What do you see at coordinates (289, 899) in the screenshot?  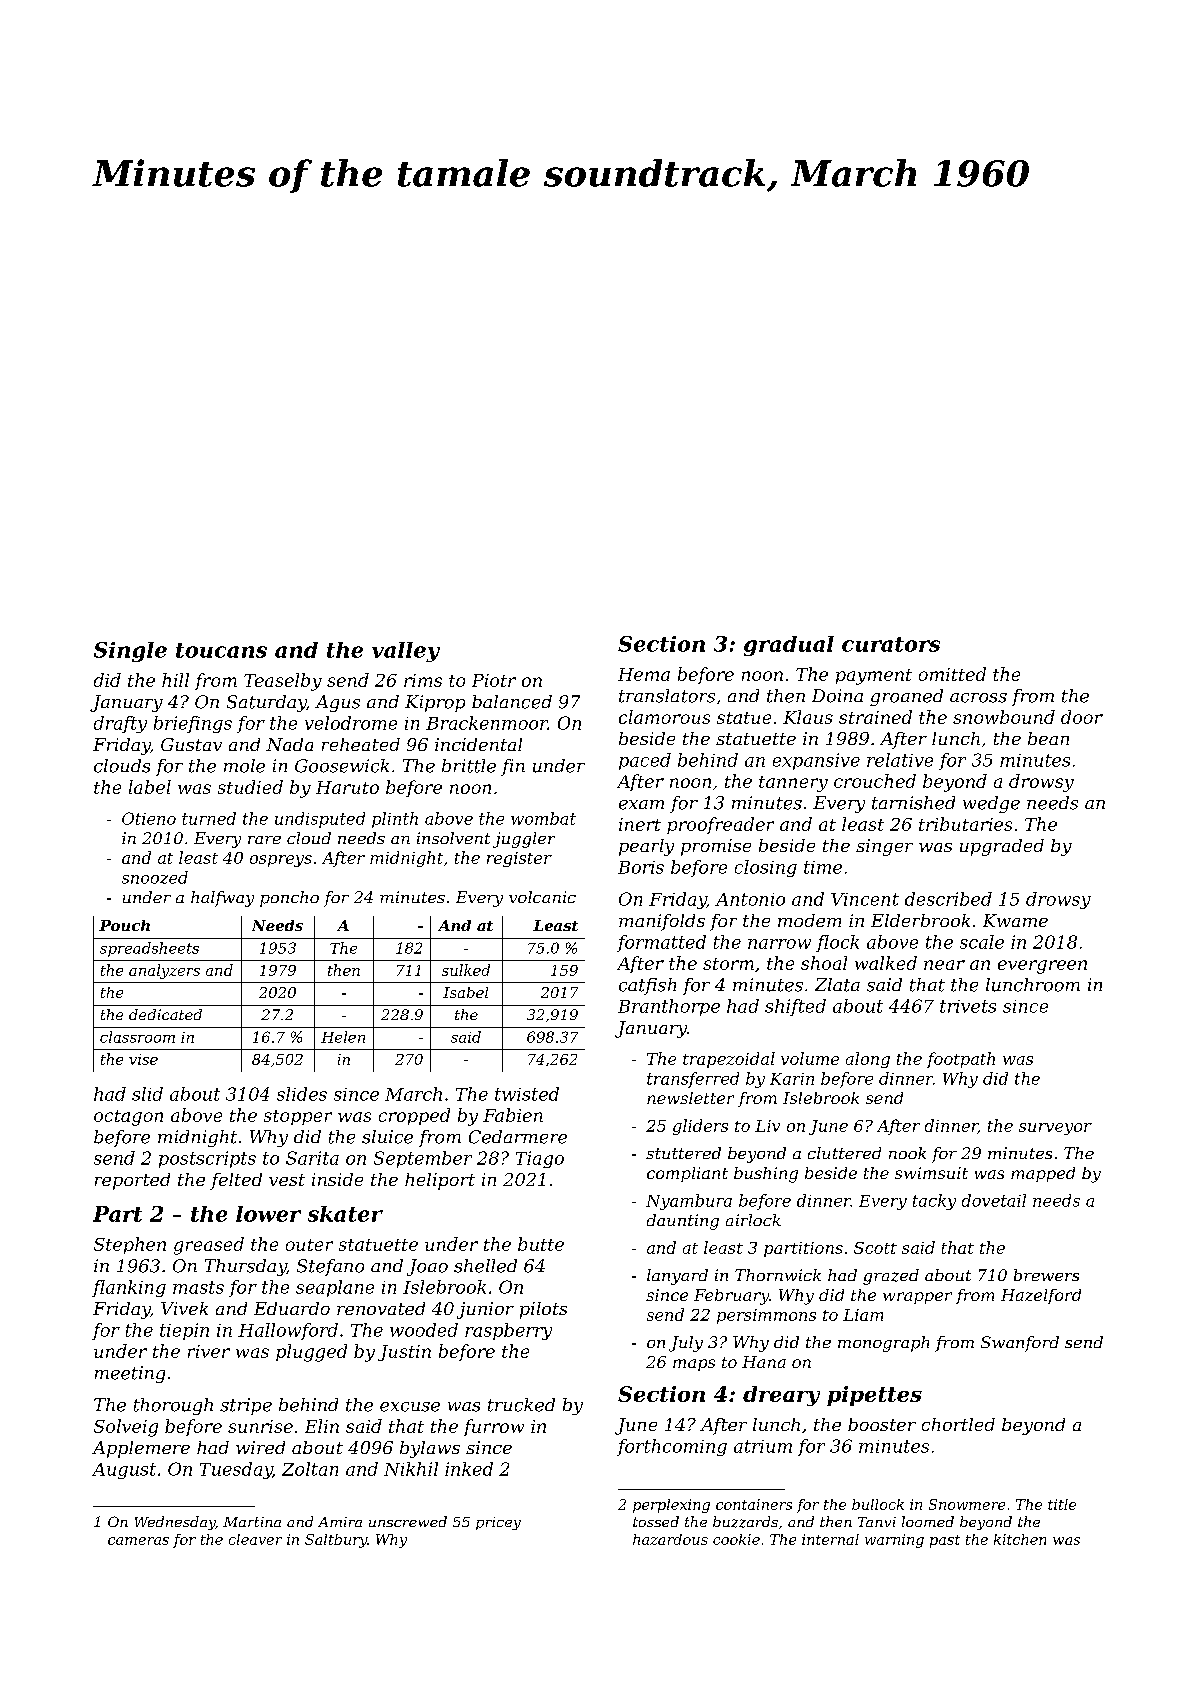 I see `poncho` at bounding box center [289, 899].
